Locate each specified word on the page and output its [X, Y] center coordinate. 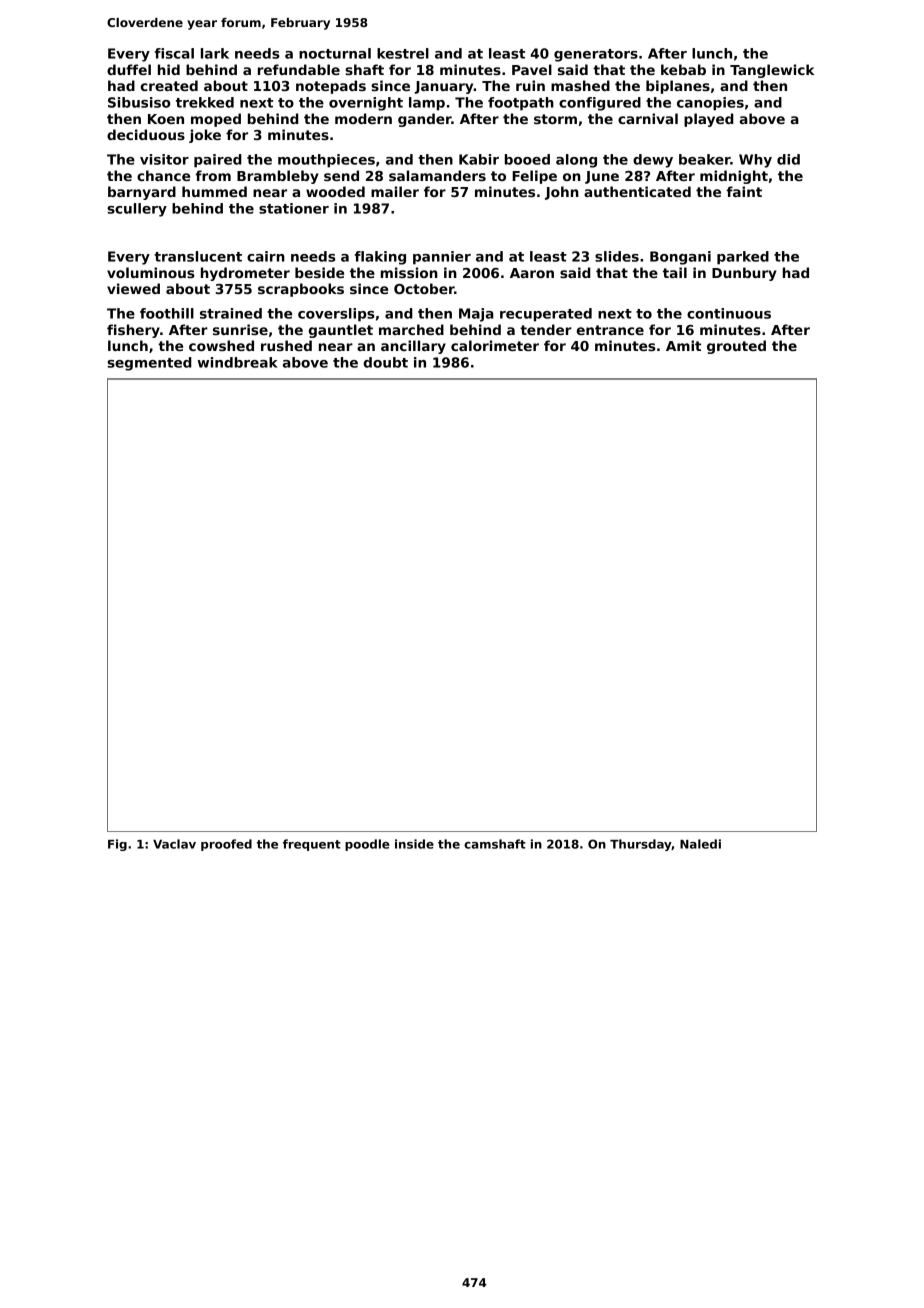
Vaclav [174, 844]
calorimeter [495, 345]
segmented [149, 364]
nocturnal [335, 53]
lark [215, 53]
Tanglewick [772, 71]
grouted [736, 347]
